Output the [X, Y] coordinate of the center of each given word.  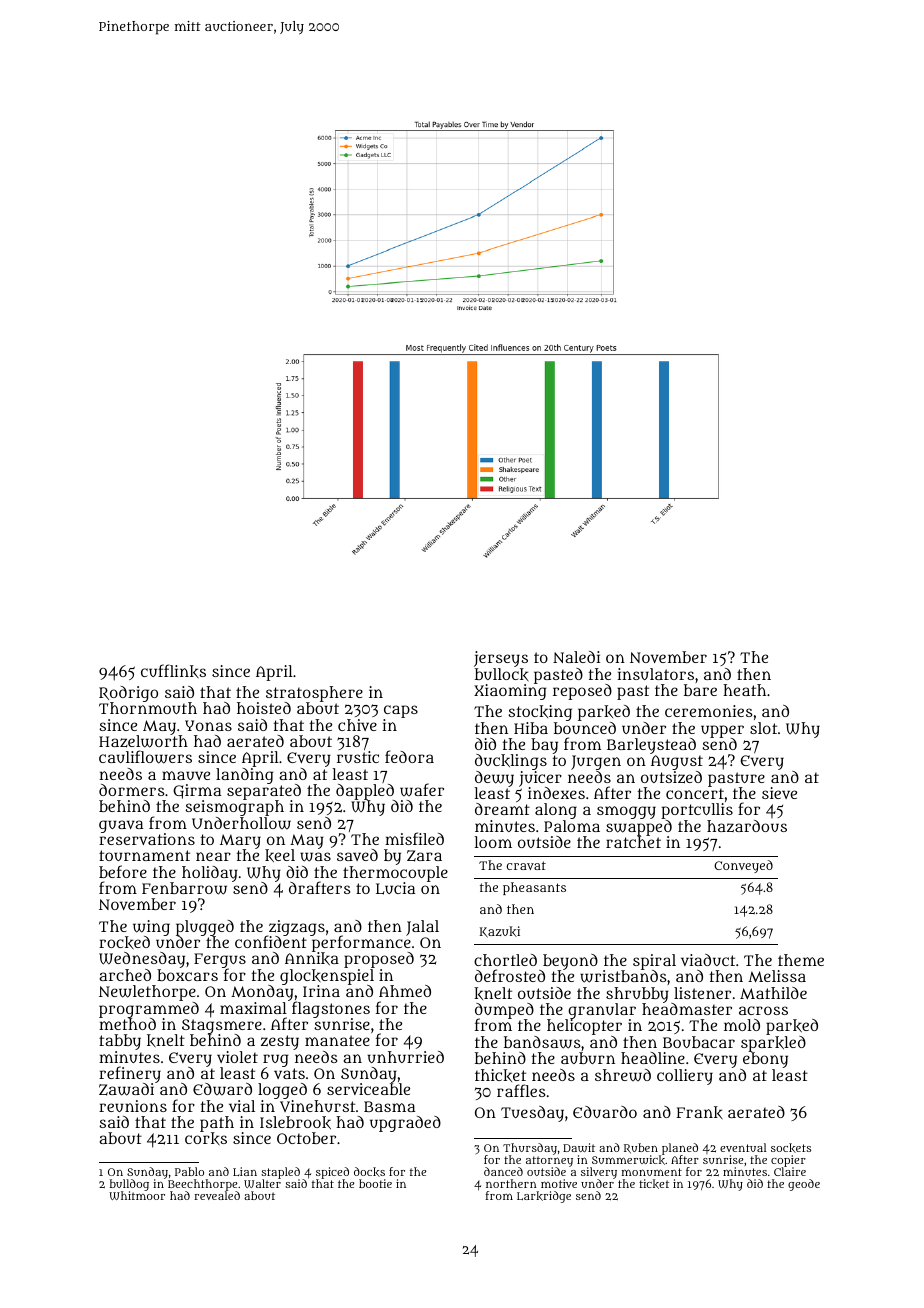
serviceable [368, 1089]
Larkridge [544, 1197]
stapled [280, 1173]
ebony [765, 1060]
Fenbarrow [184, 889]
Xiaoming [510, 692]
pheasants [534, 888]
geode [804, 1185]
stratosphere [314, 694]
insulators [655, 674]
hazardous [747, 826]
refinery [130, 1075]
